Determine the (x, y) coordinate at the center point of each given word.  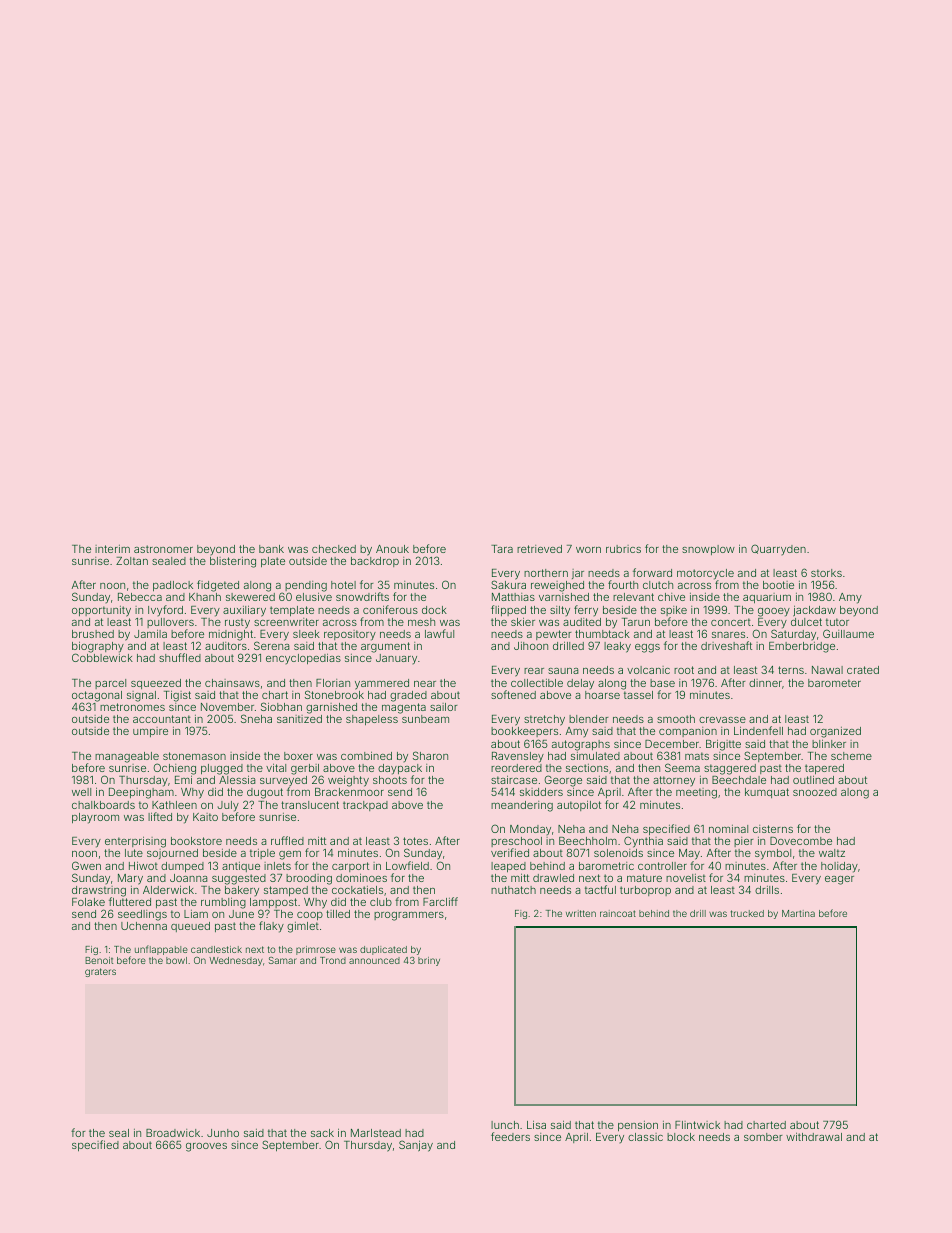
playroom (95, 818)
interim (112, 549)
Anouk (392, 549)
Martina (798, 913)
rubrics (623, 549)
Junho (223, 1133)
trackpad (365, 806)
